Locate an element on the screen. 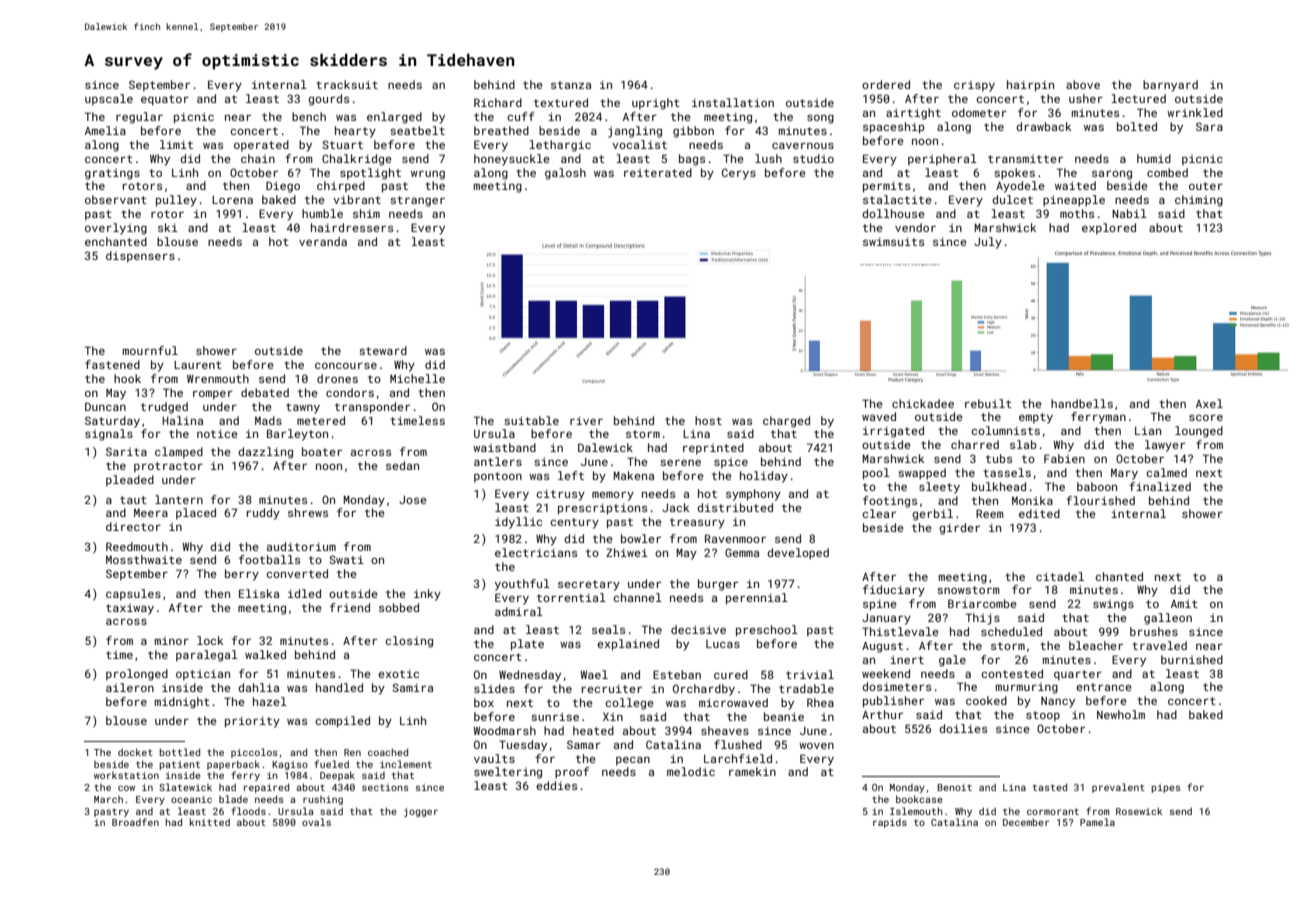 The image size is (1308, 924). lawyer is located at coordinates (1165, 446).
